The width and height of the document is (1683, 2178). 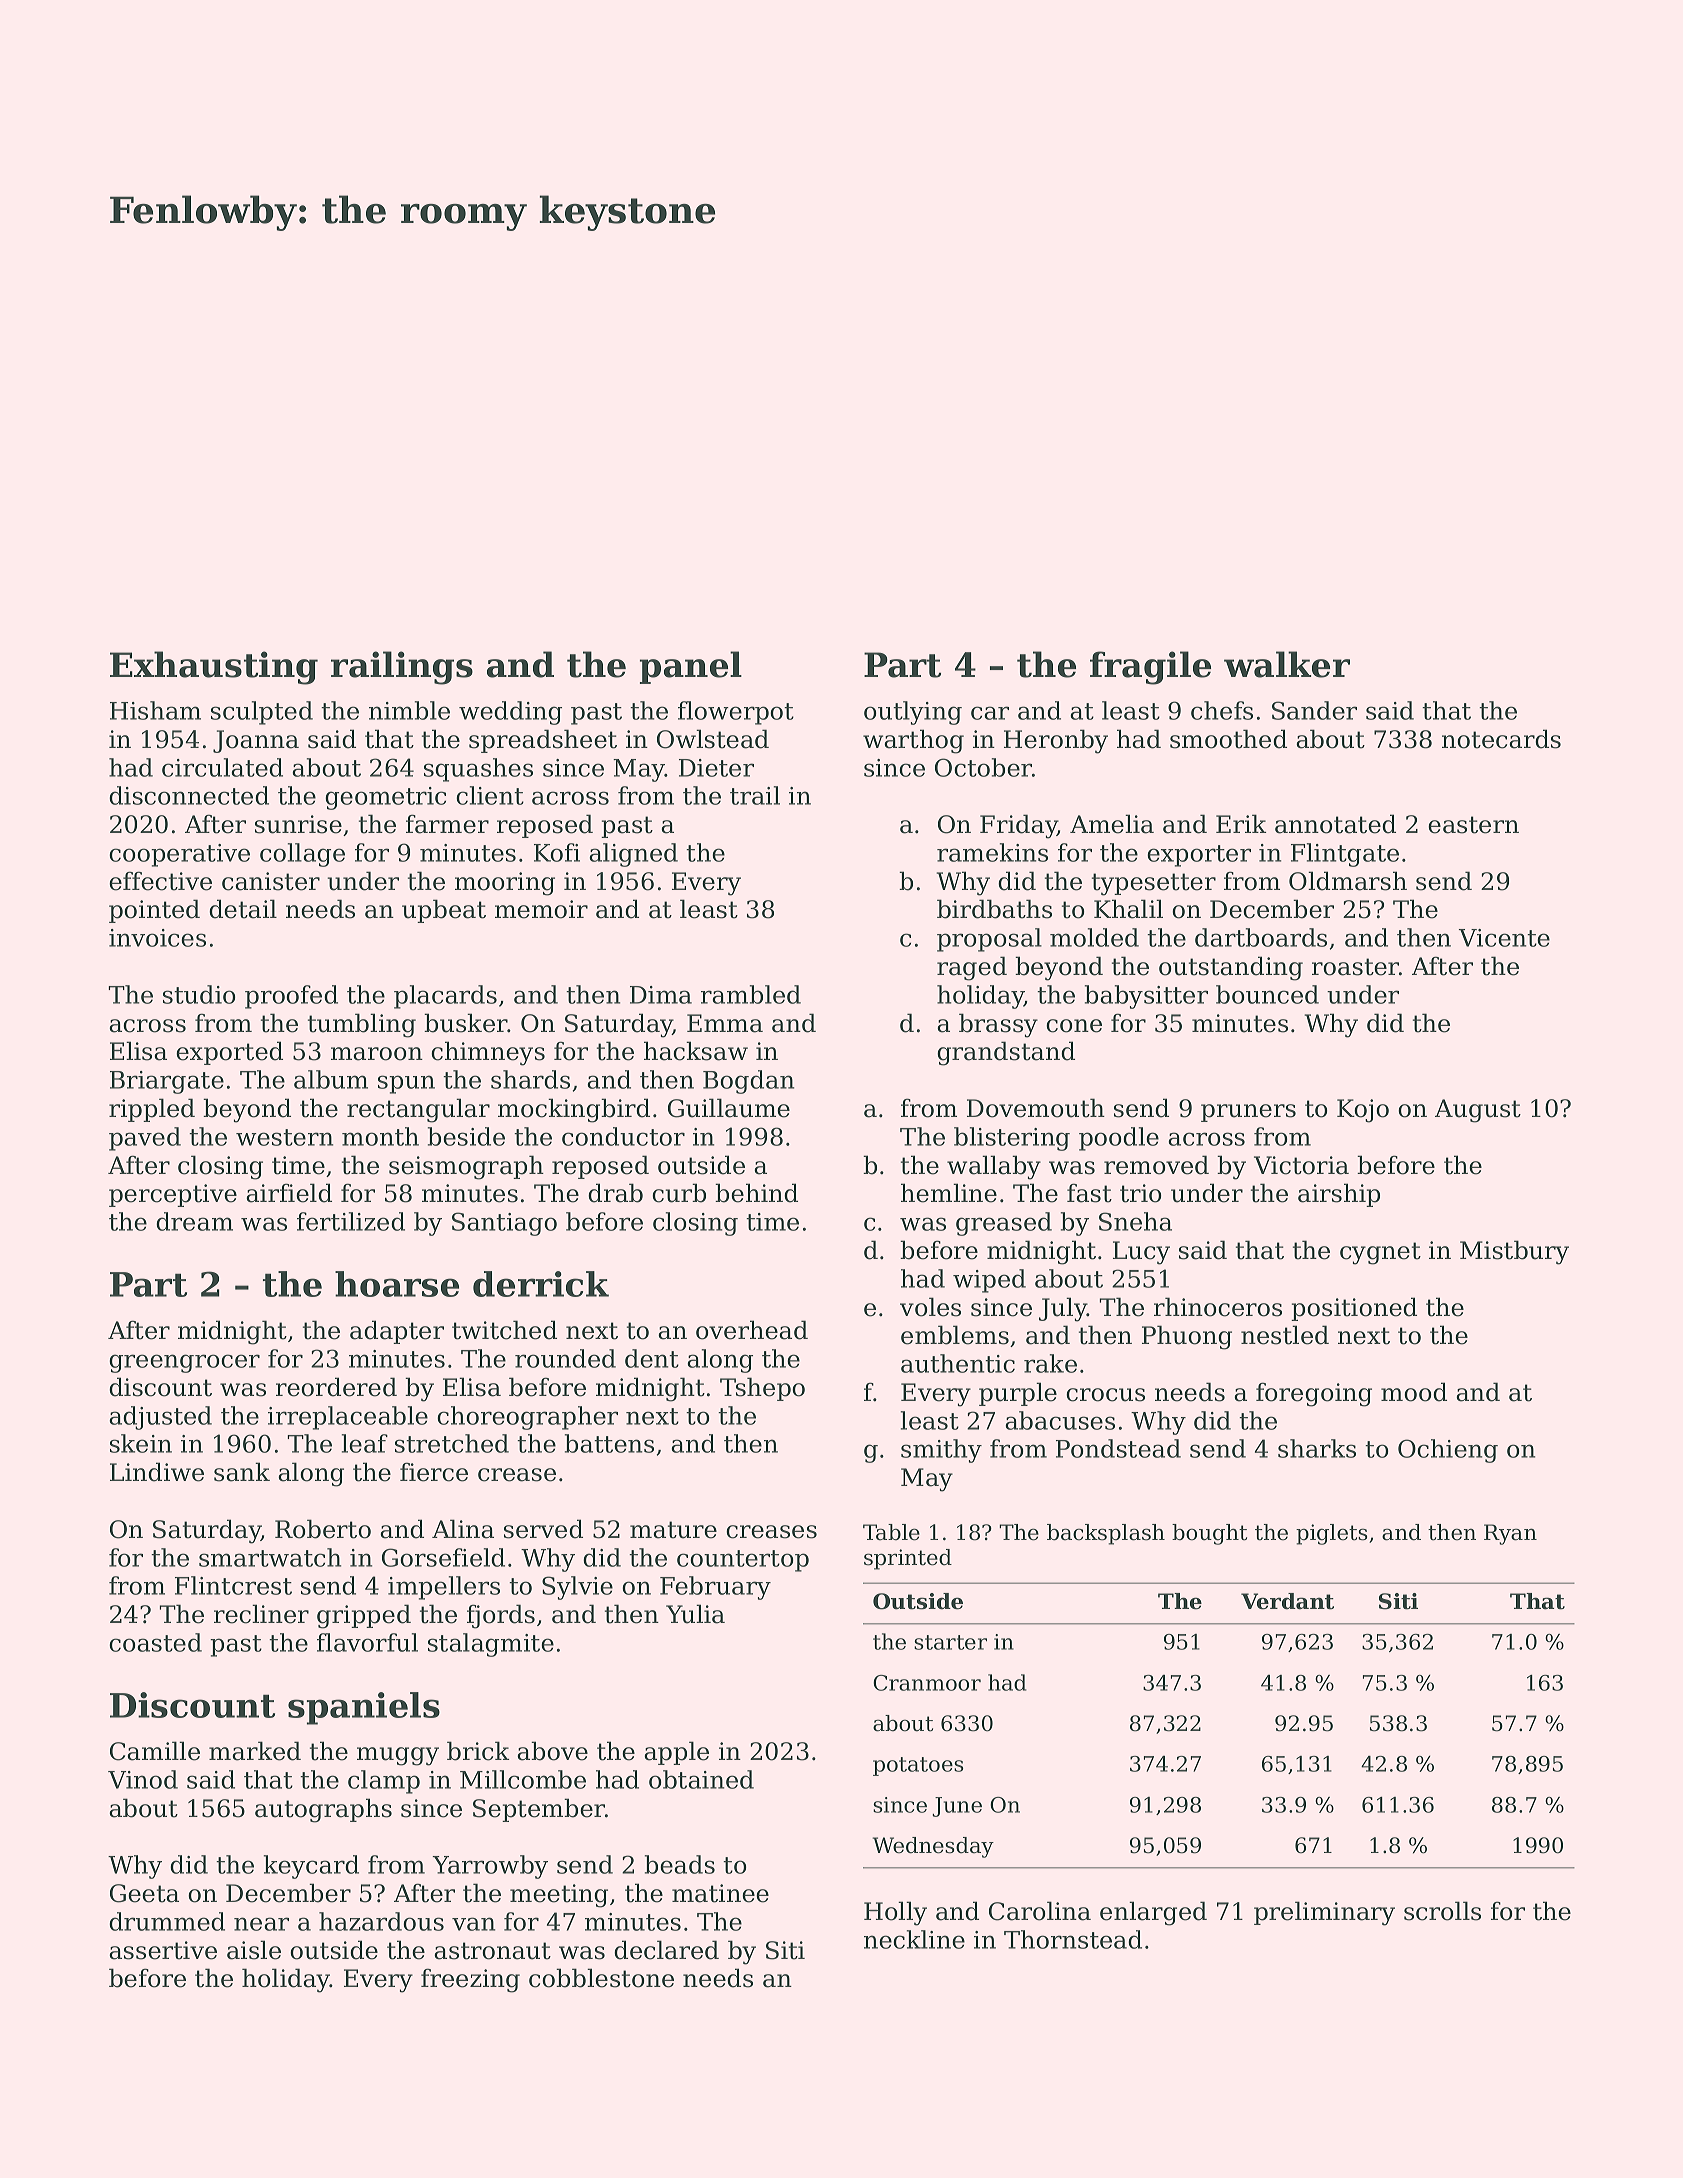 I want to click on Thornstead, so click(x=1073, y=1939).
